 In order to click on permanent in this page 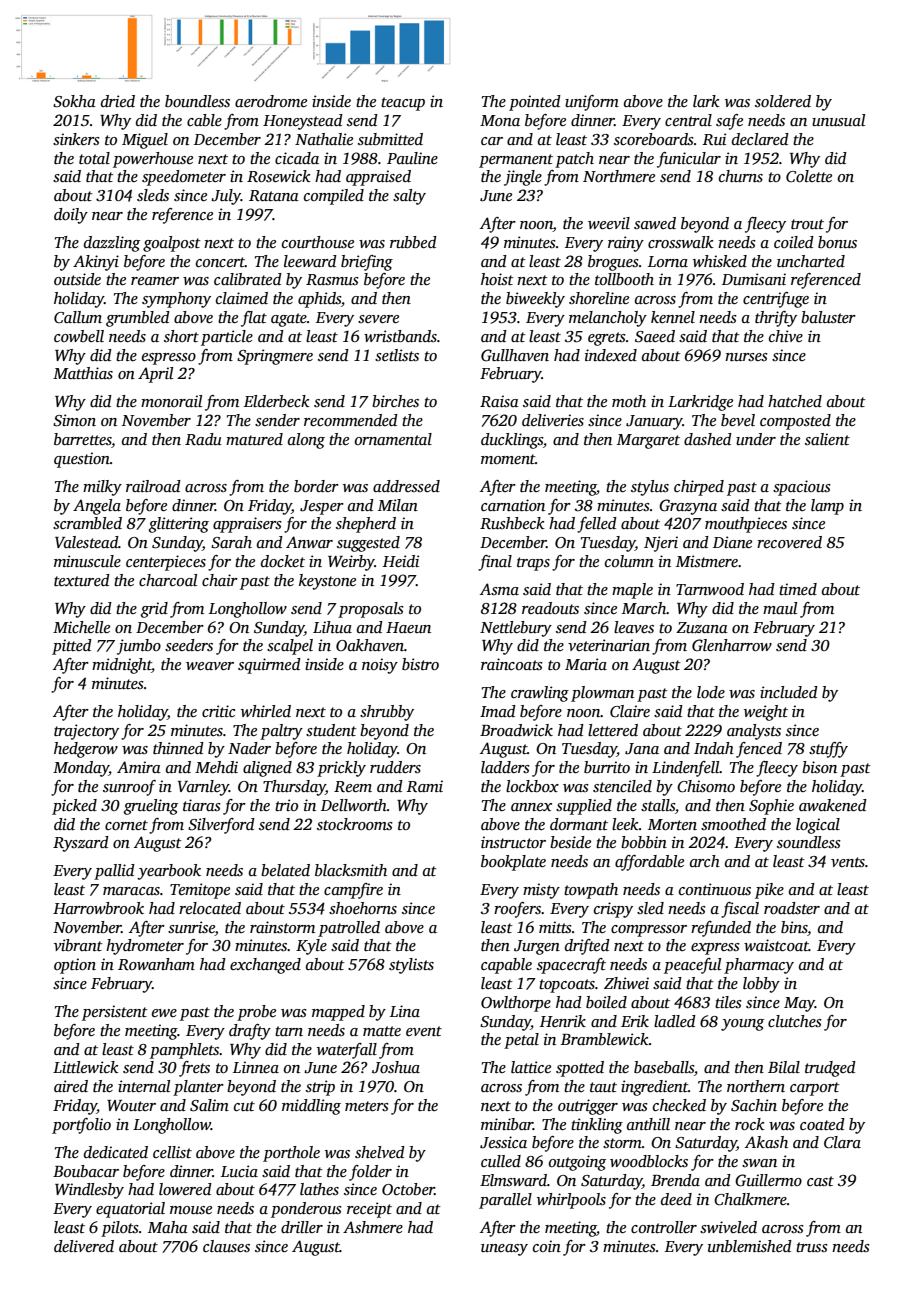, I will do `click(516, 161)`.
